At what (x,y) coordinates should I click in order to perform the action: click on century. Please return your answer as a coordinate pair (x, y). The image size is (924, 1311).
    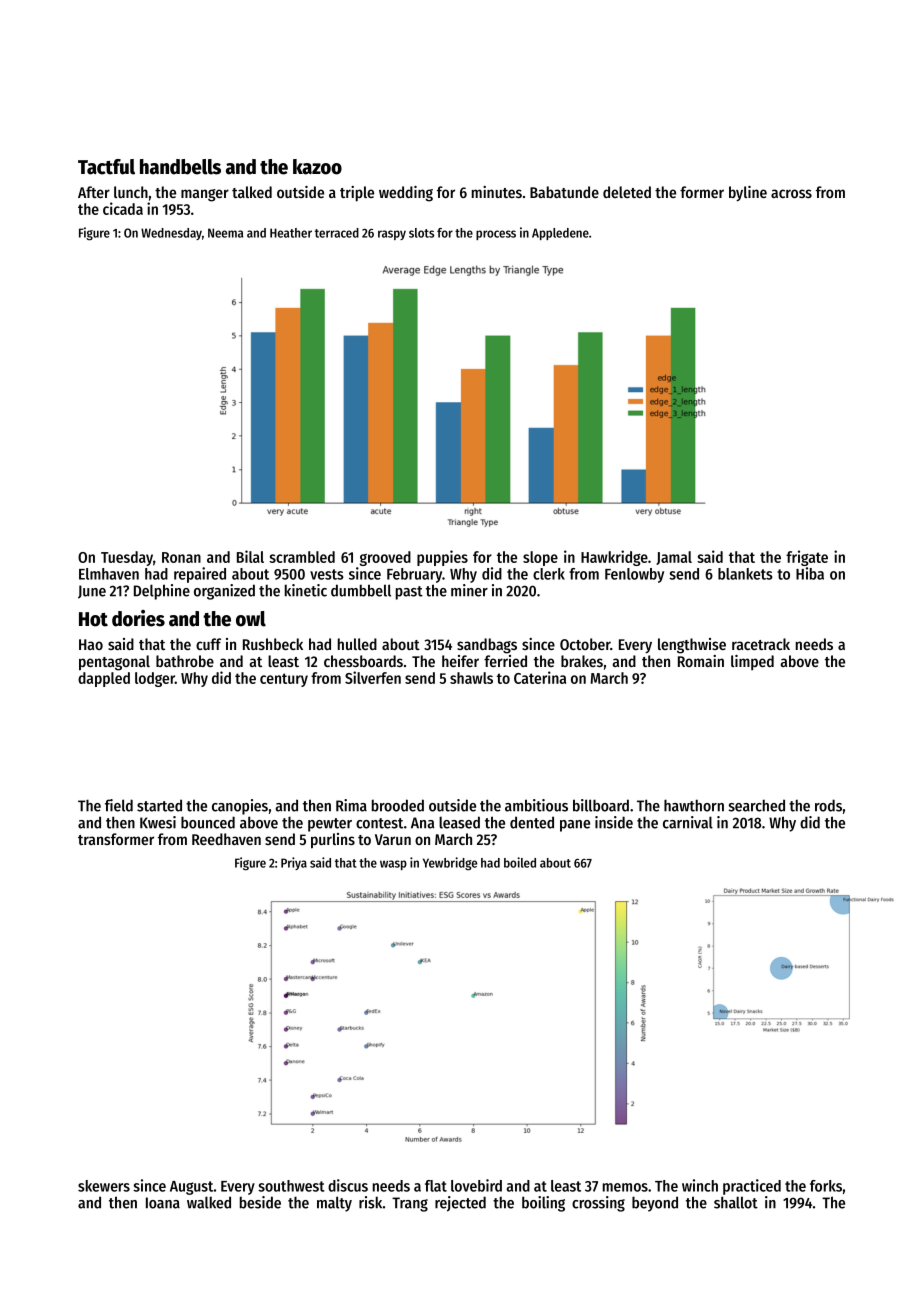
    Looking at the image, I should click on (284, 680).
